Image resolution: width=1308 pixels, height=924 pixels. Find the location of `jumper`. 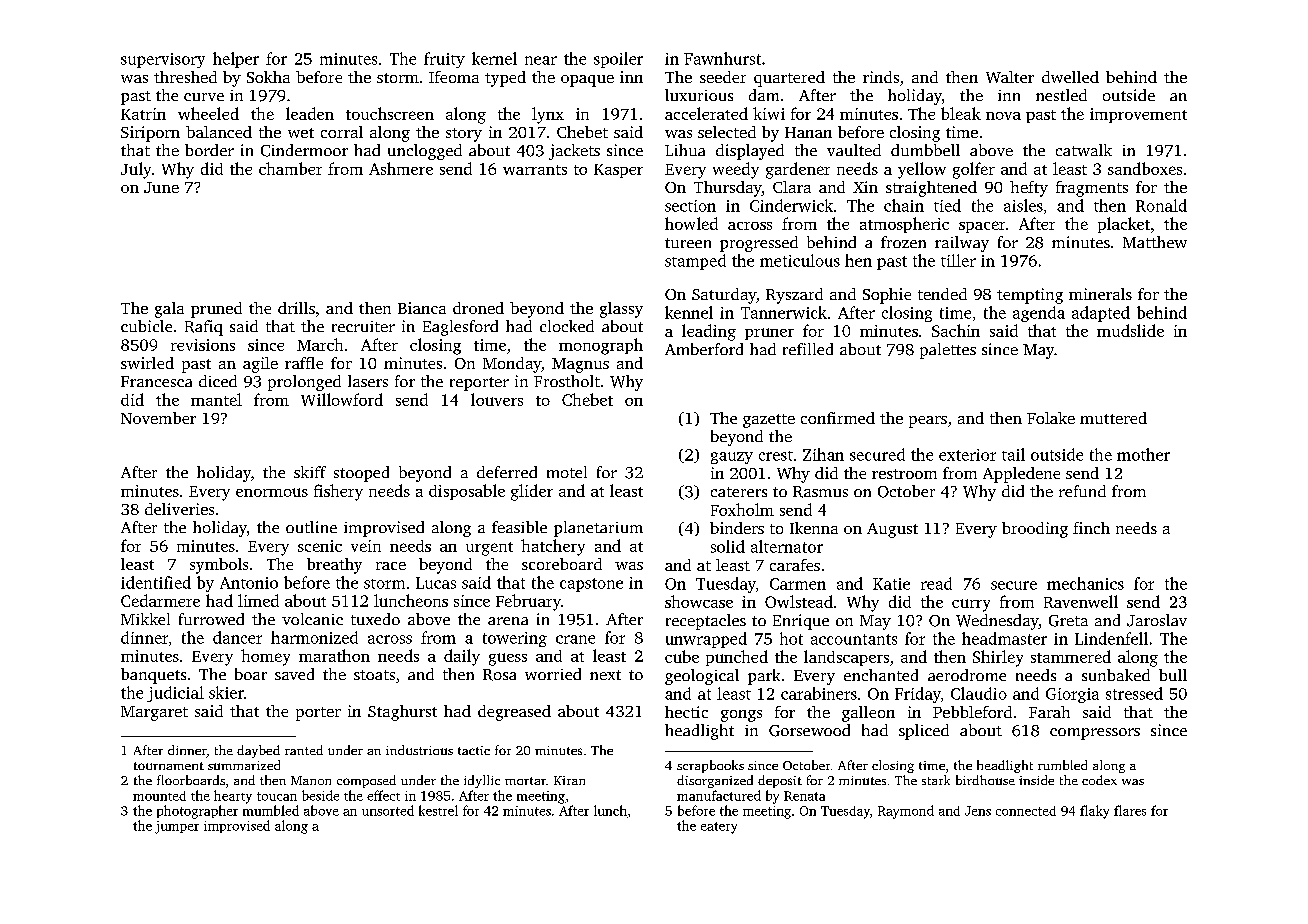

jumper is located at coordinates (177, 827).
